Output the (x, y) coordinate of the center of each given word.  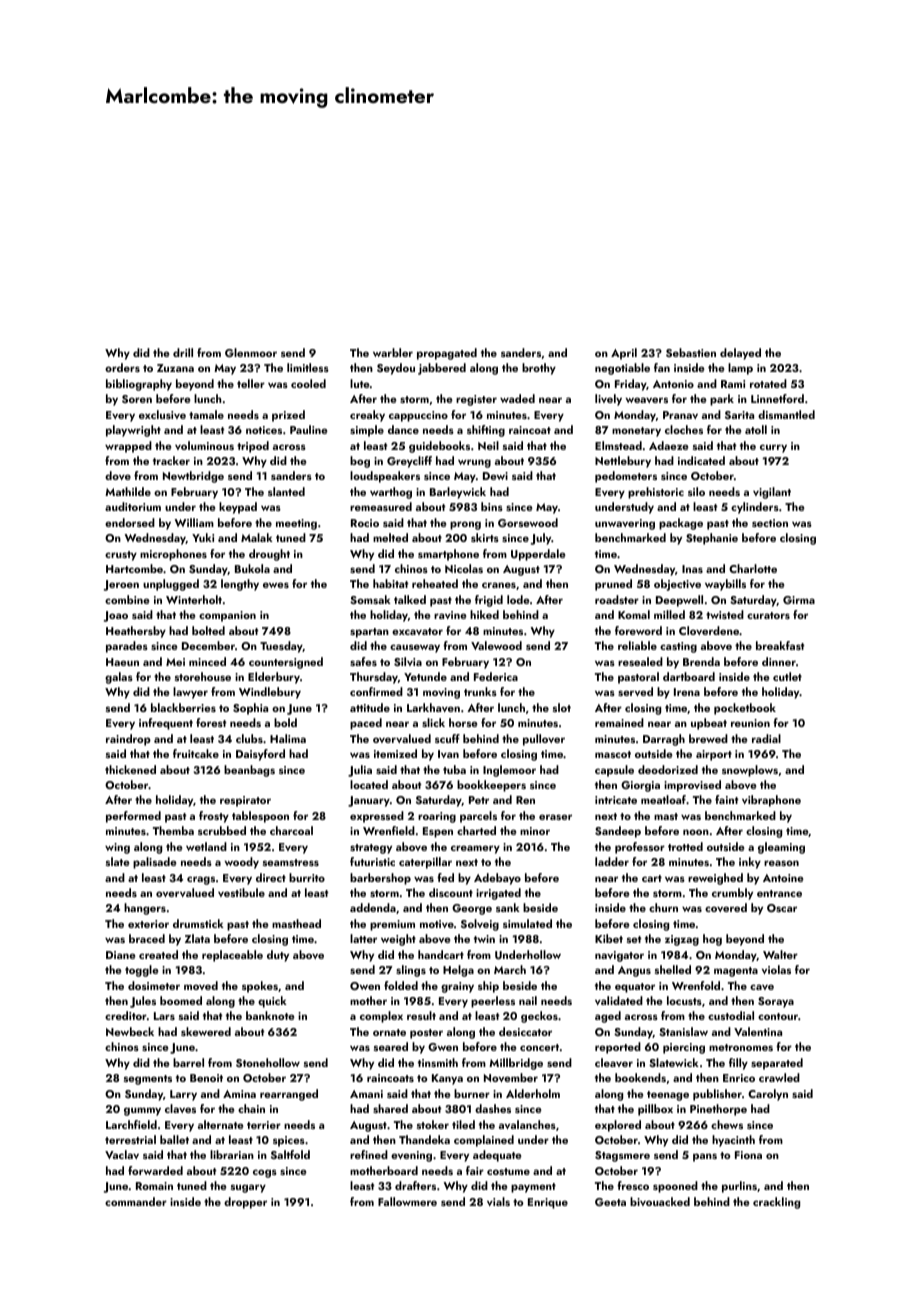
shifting (486, 431)
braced (147, 938)
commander (136, 1201)
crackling (776, 1203)
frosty (214, 817)
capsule (614, 771)
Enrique (548, 1203)
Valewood (496, 645)
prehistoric (656, 493)
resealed (640, 661)
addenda (373, 907)
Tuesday (281, 647)
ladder (612, 861)
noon (696, 832)
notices (264, 430)
